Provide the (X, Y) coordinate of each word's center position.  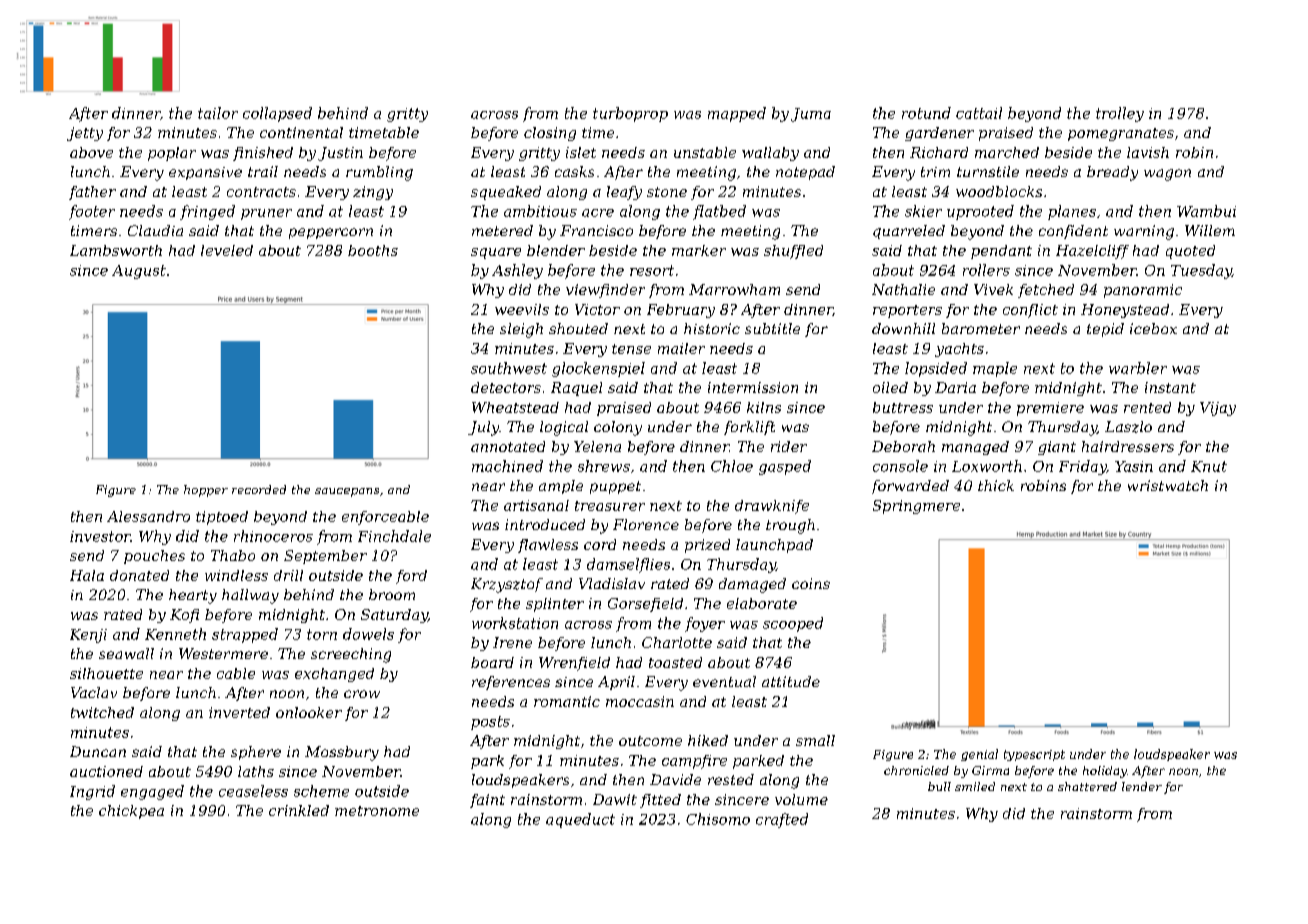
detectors (506, 387)
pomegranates (1121, 134)
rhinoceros (273, 536)
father (92, 193)
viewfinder (605, 291)
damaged (752, 585)
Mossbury (342, 753)
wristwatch (1168, 485)
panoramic (1143, 291)
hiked (708, 740)
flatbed (719, 212)
